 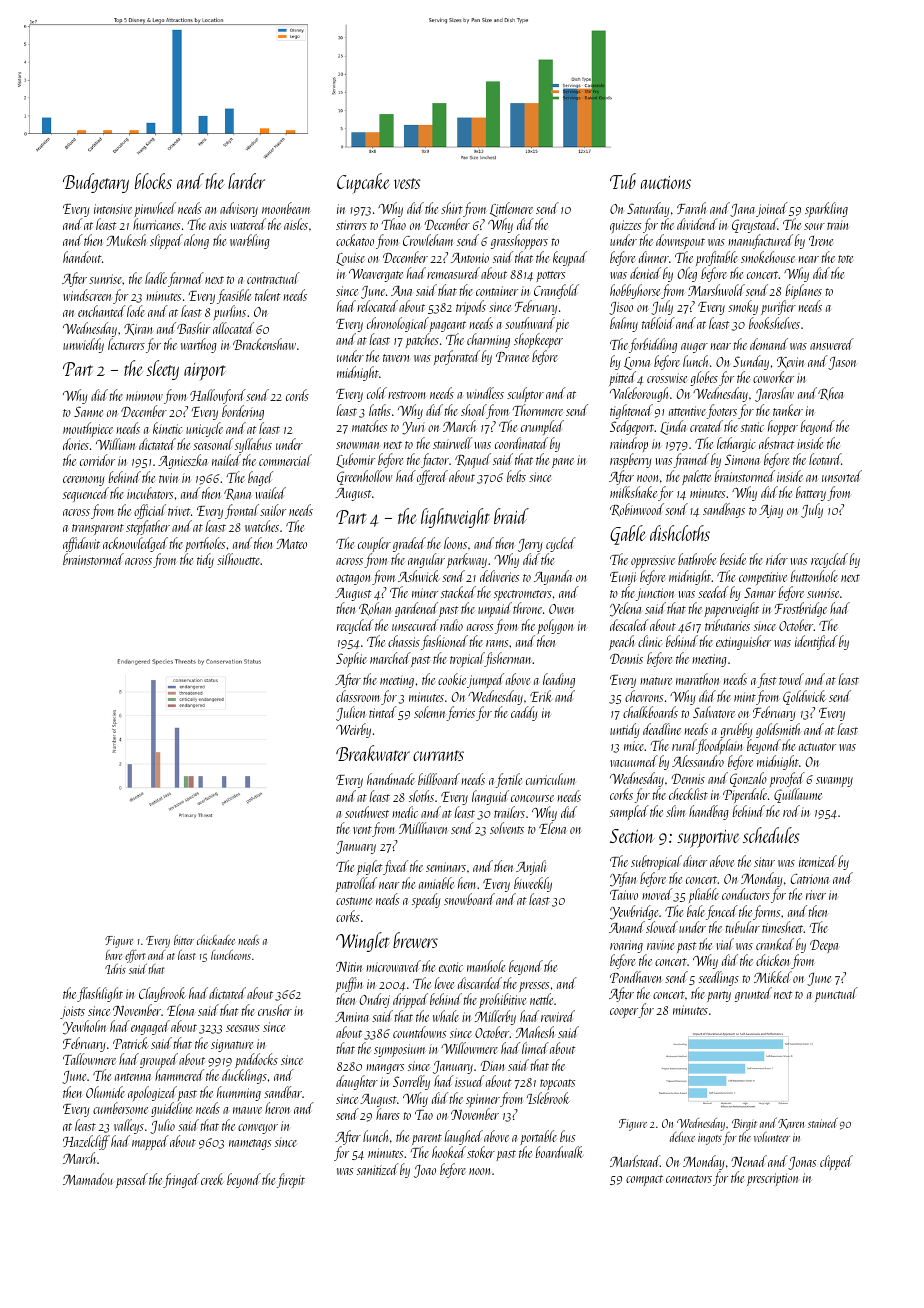 What do you see at coordinates (81, 544) in the document?
I see `affidavit` at bounding box center [81, 544].
